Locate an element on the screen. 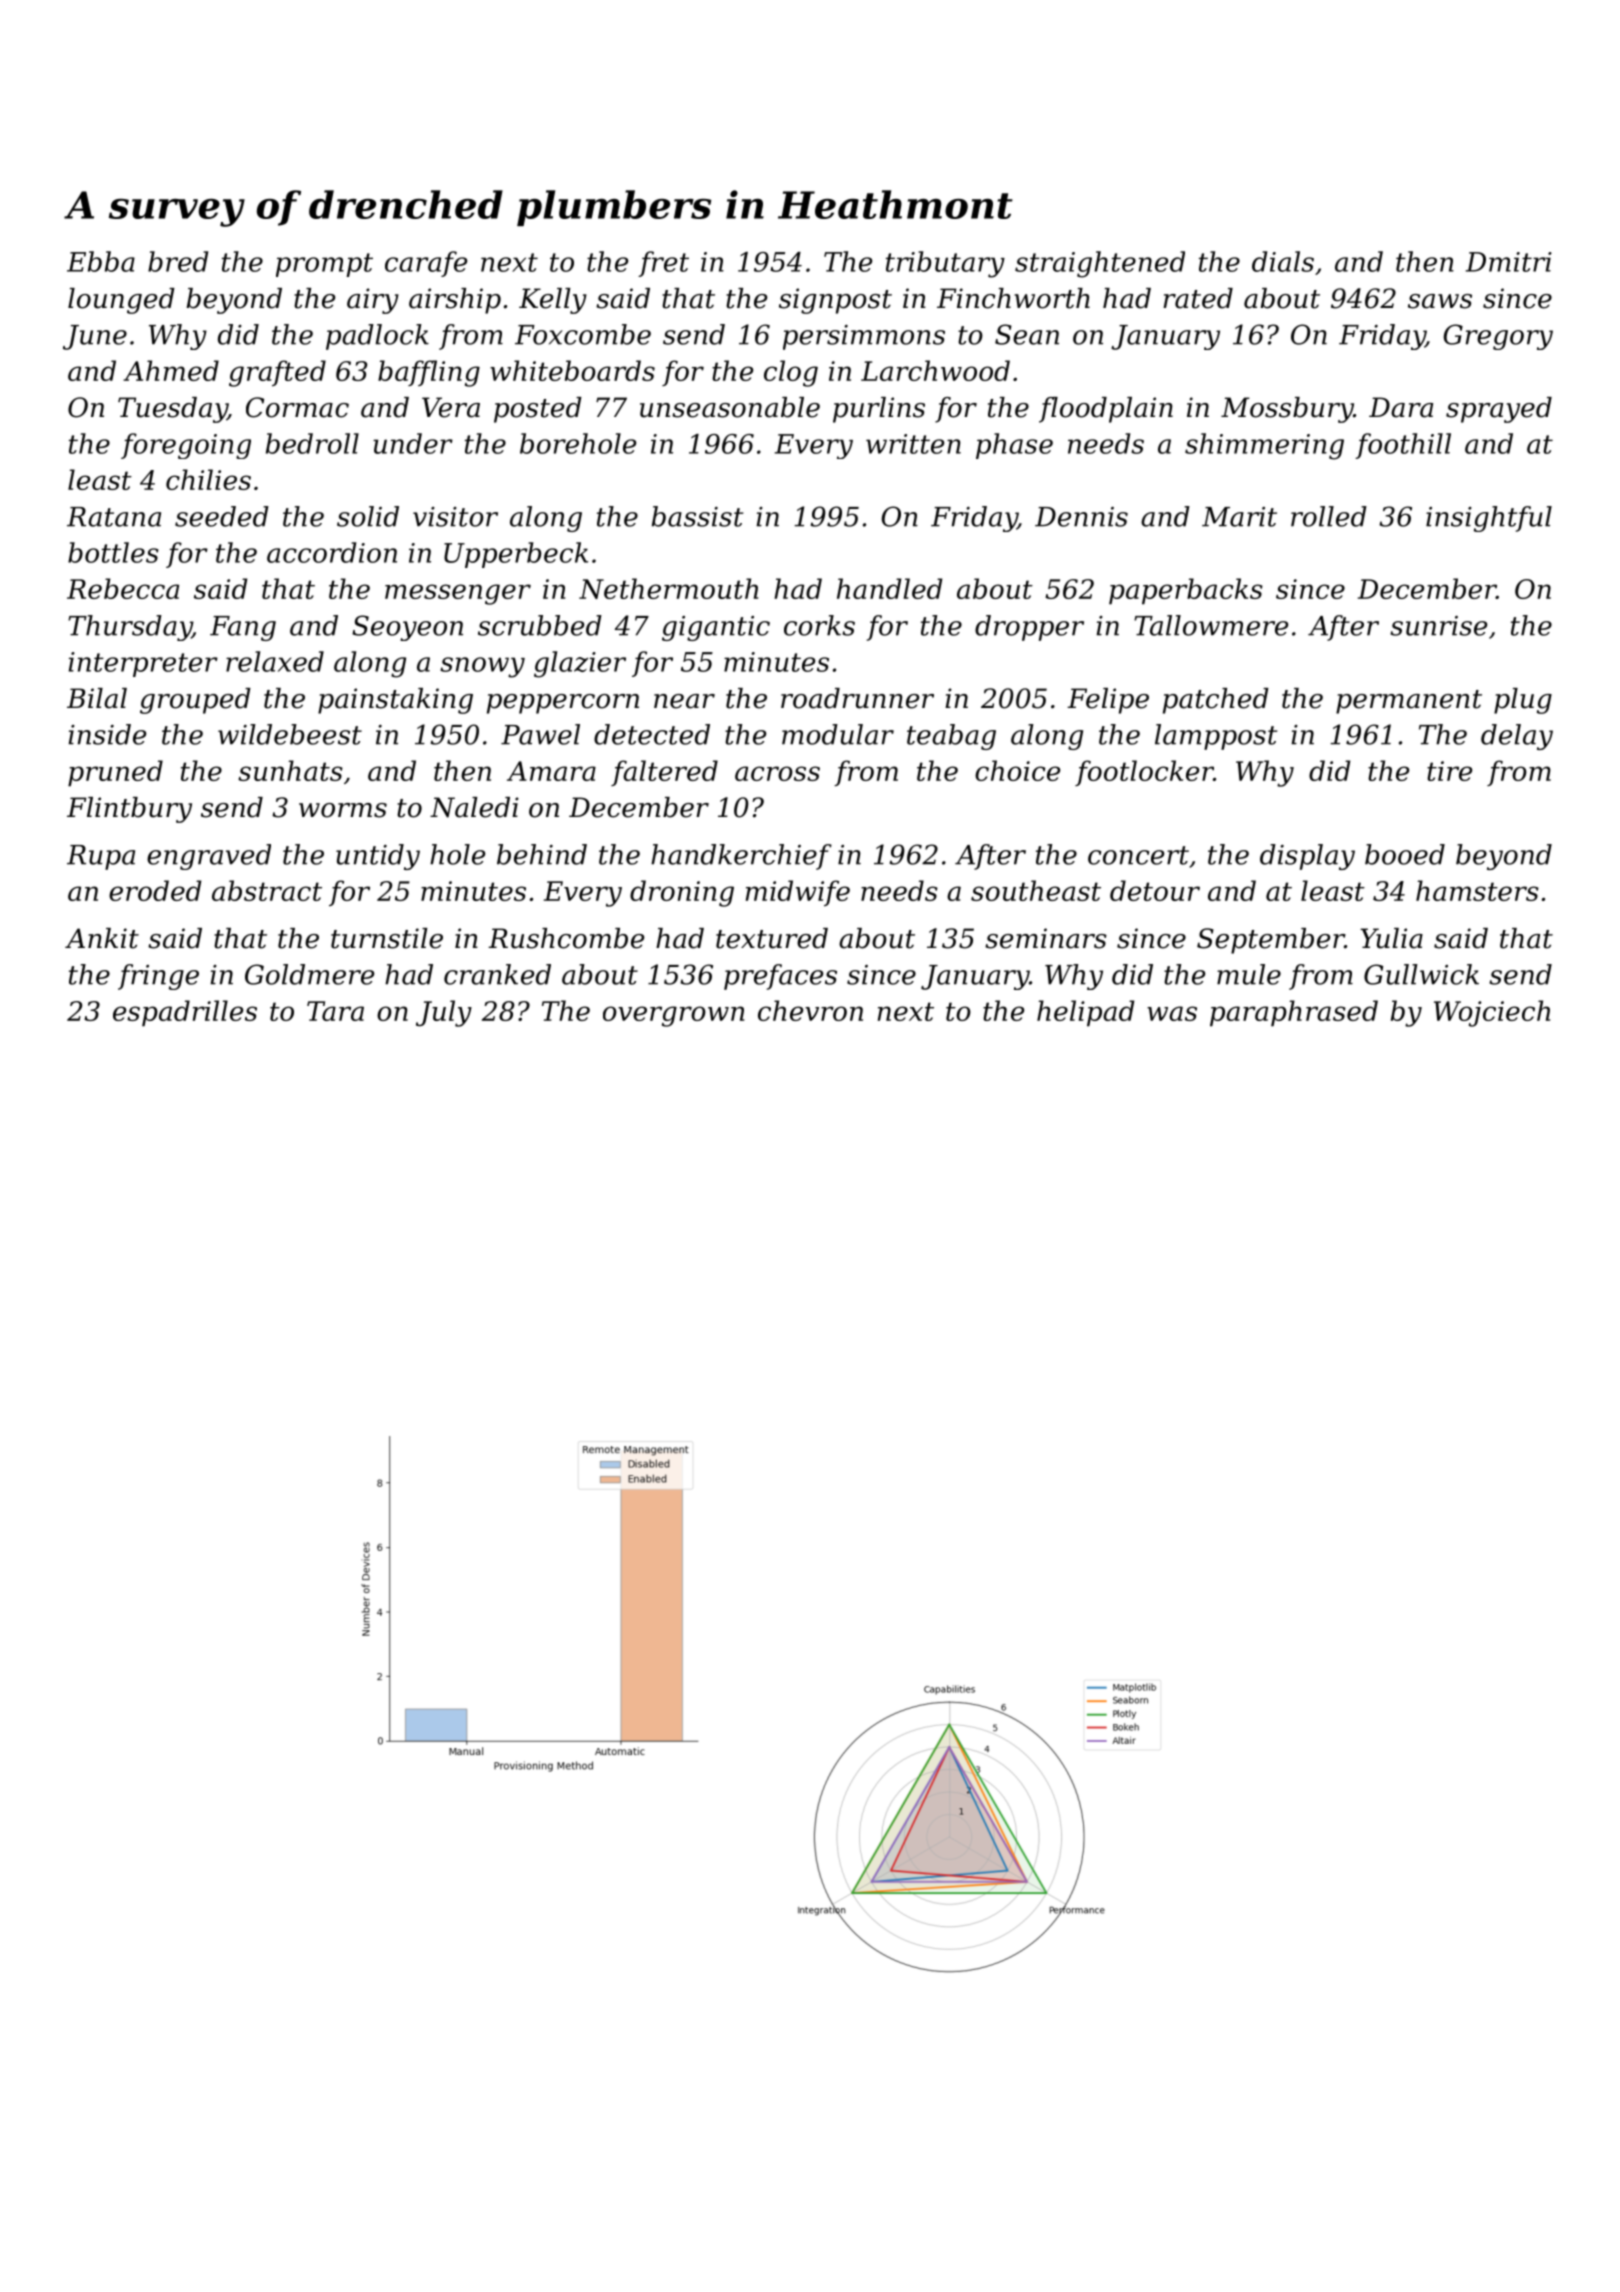 This screenshot has height=2292, width=1620. Fang is located at coordinates (243, 628).
